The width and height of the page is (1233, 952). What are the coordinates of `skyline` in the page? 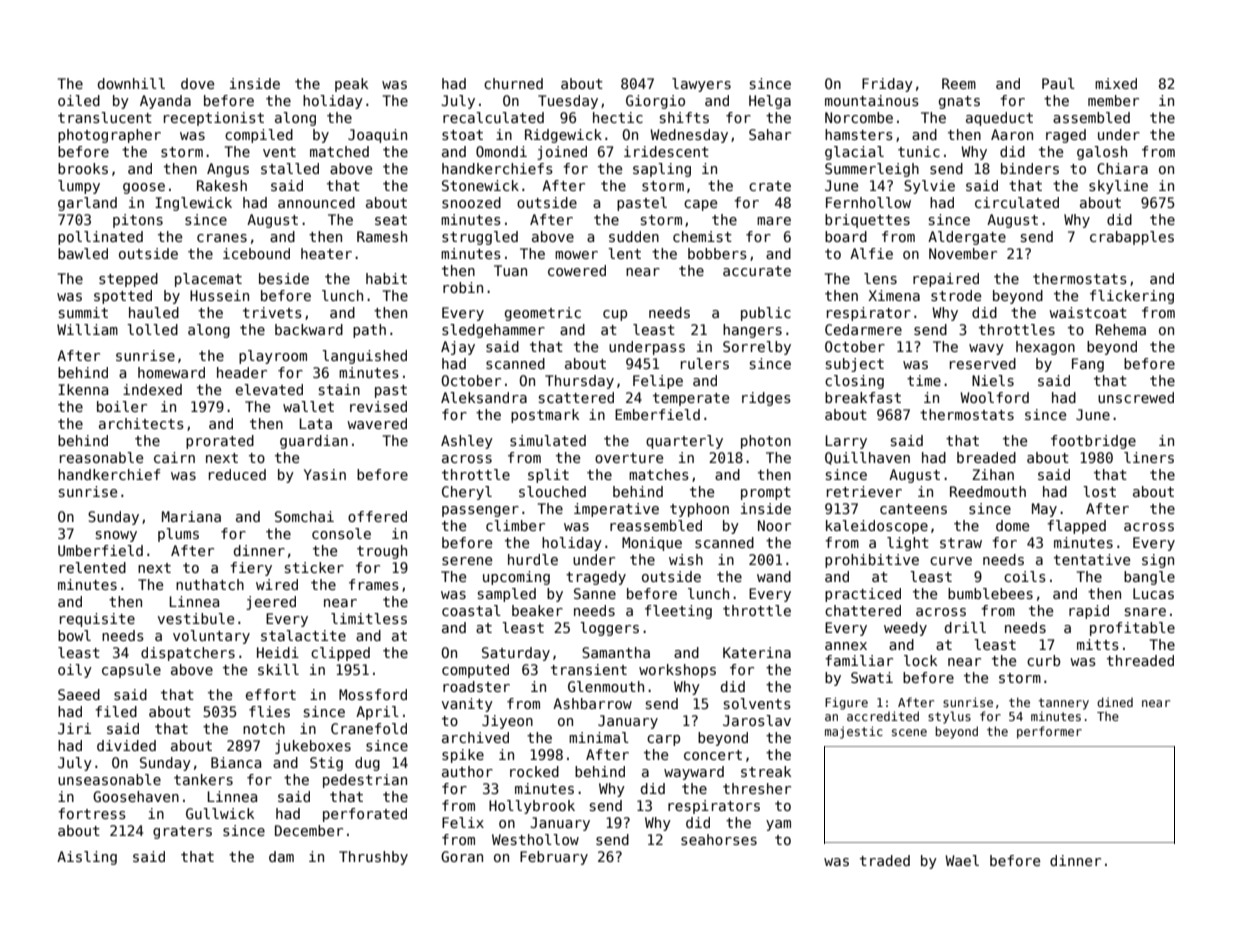 It's located at (1118, 187).
